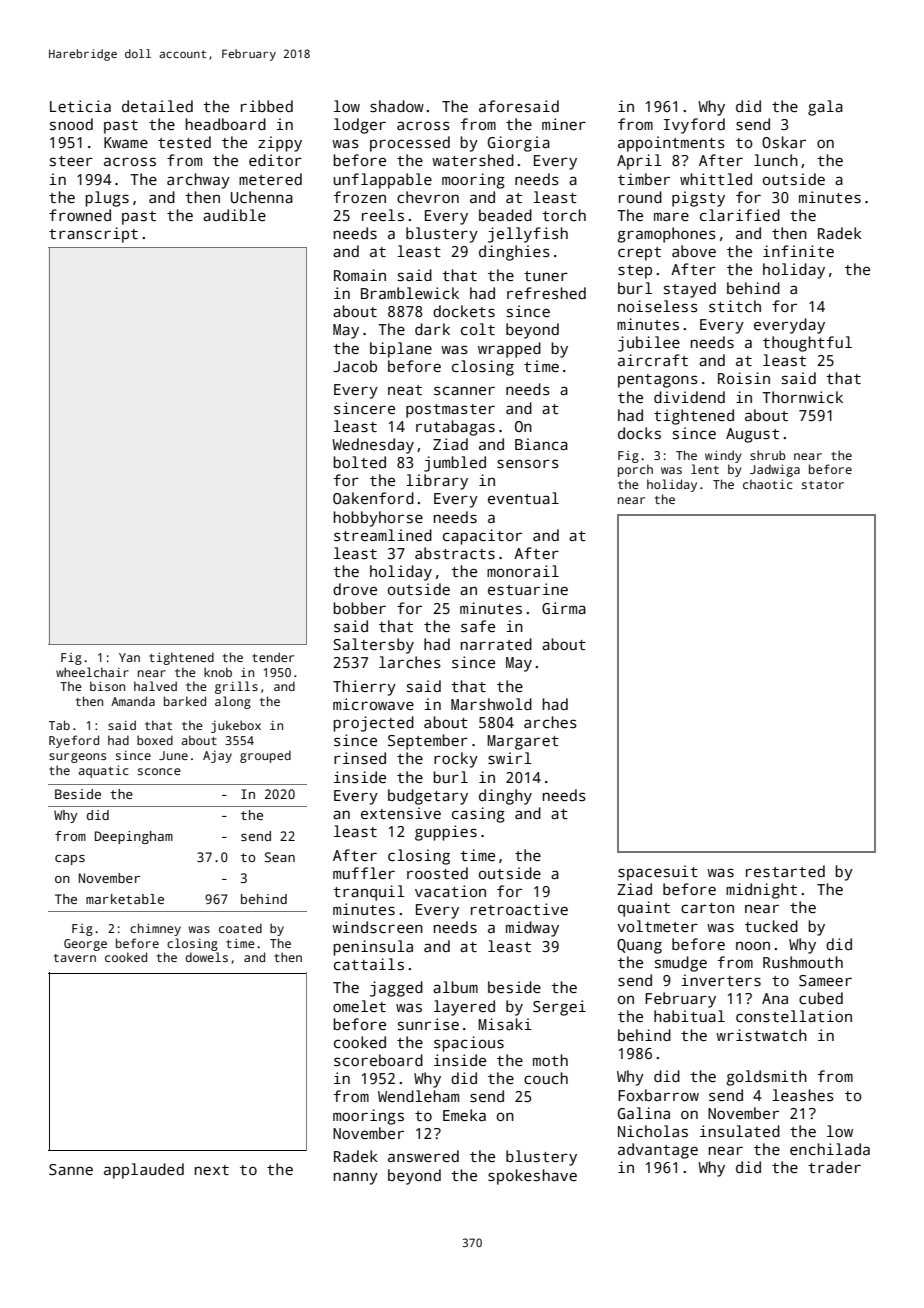 The height and width of the document is (1308, 924). What do you see at coordinates (532, 1177) in the document?
I see `spokeshave` at bounding box center [532, 1177].
